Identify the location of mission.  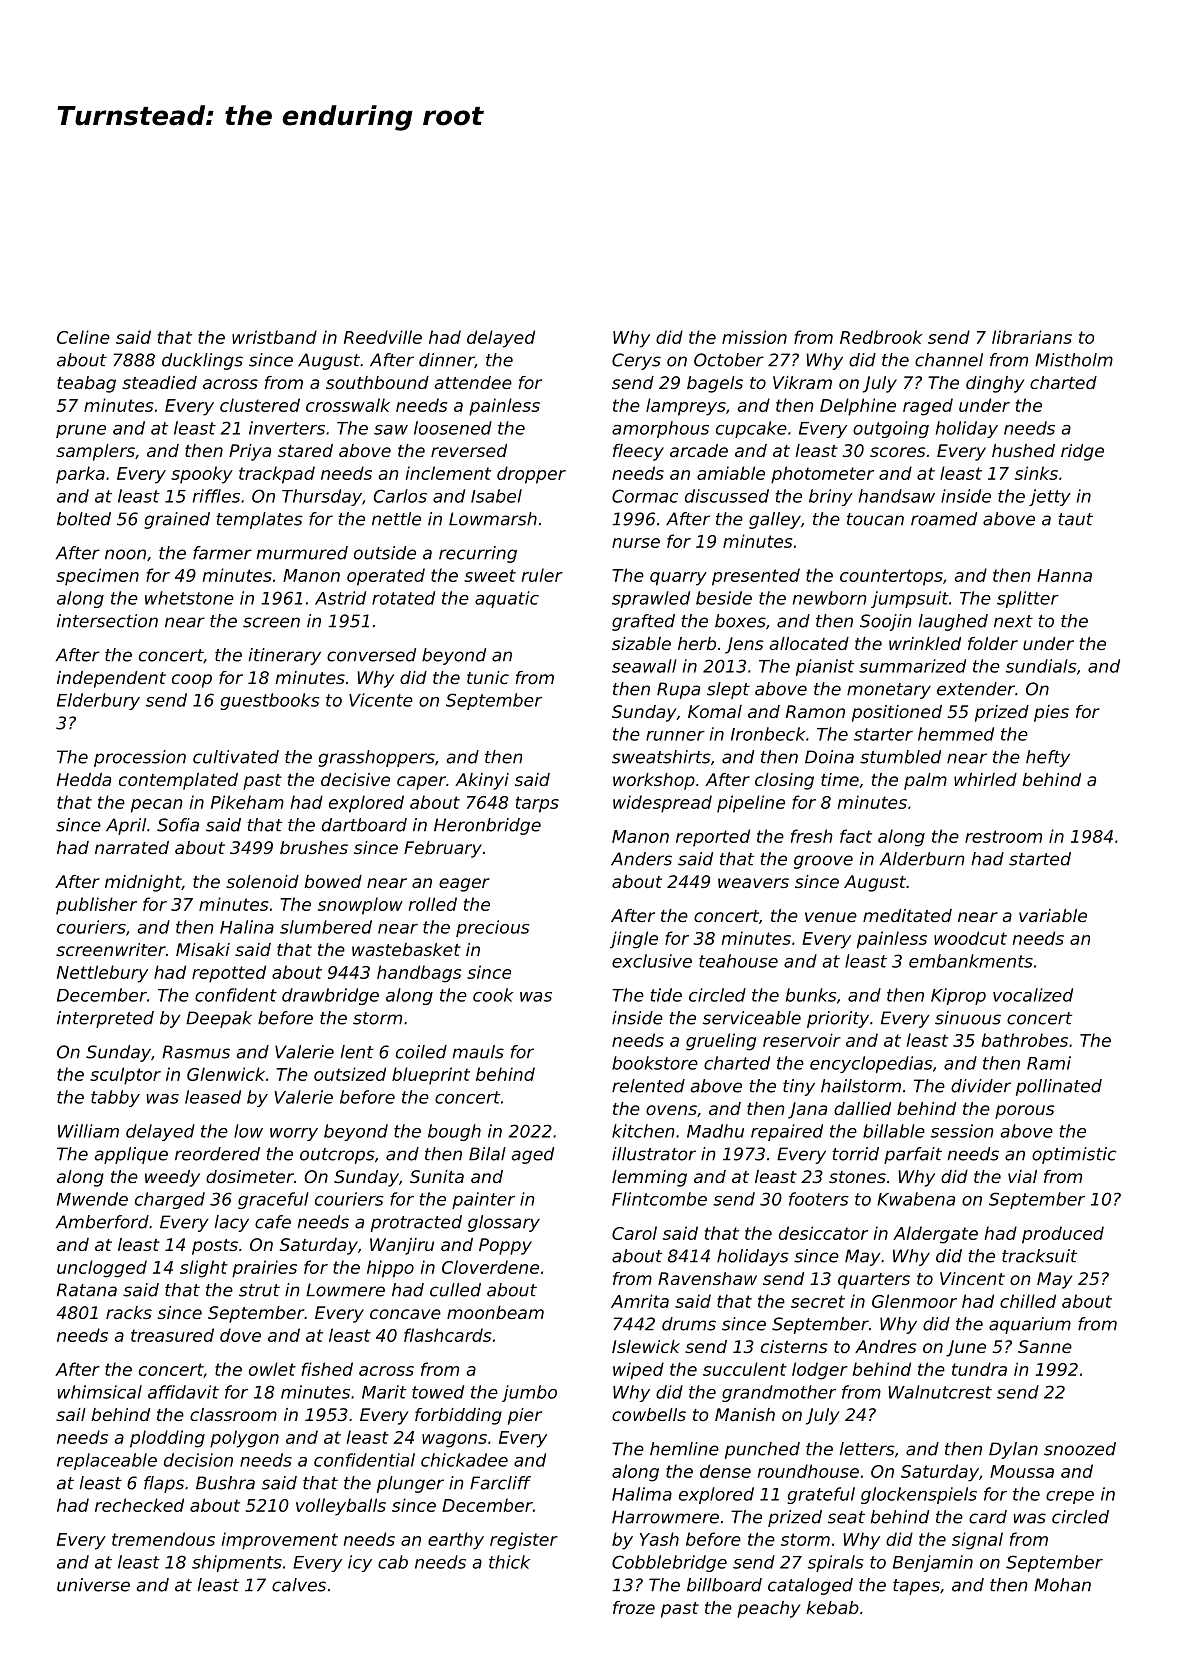
(754, 337).
